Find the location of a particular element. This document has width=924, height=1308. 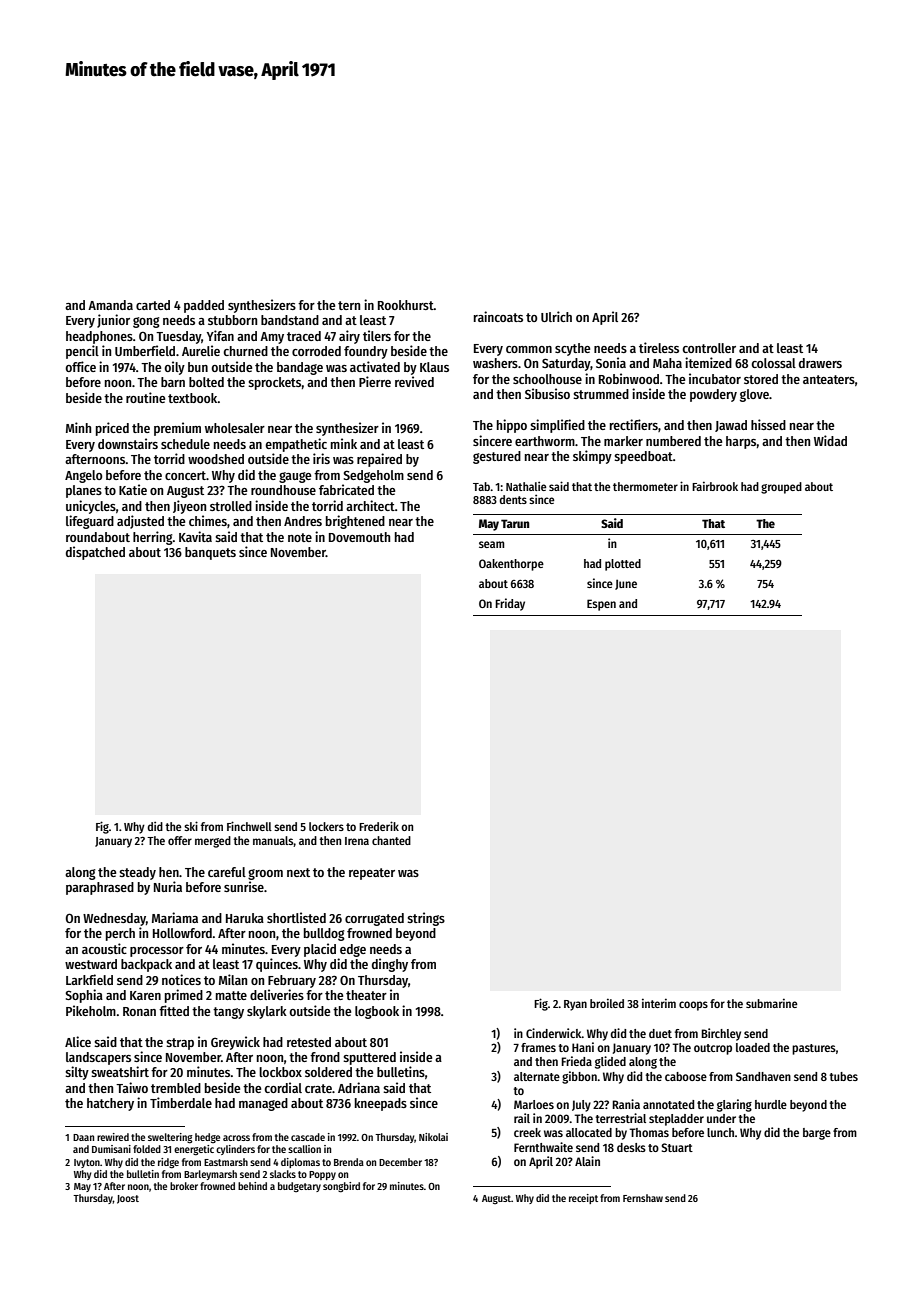

interim is located at coordinates (659, 1003).
